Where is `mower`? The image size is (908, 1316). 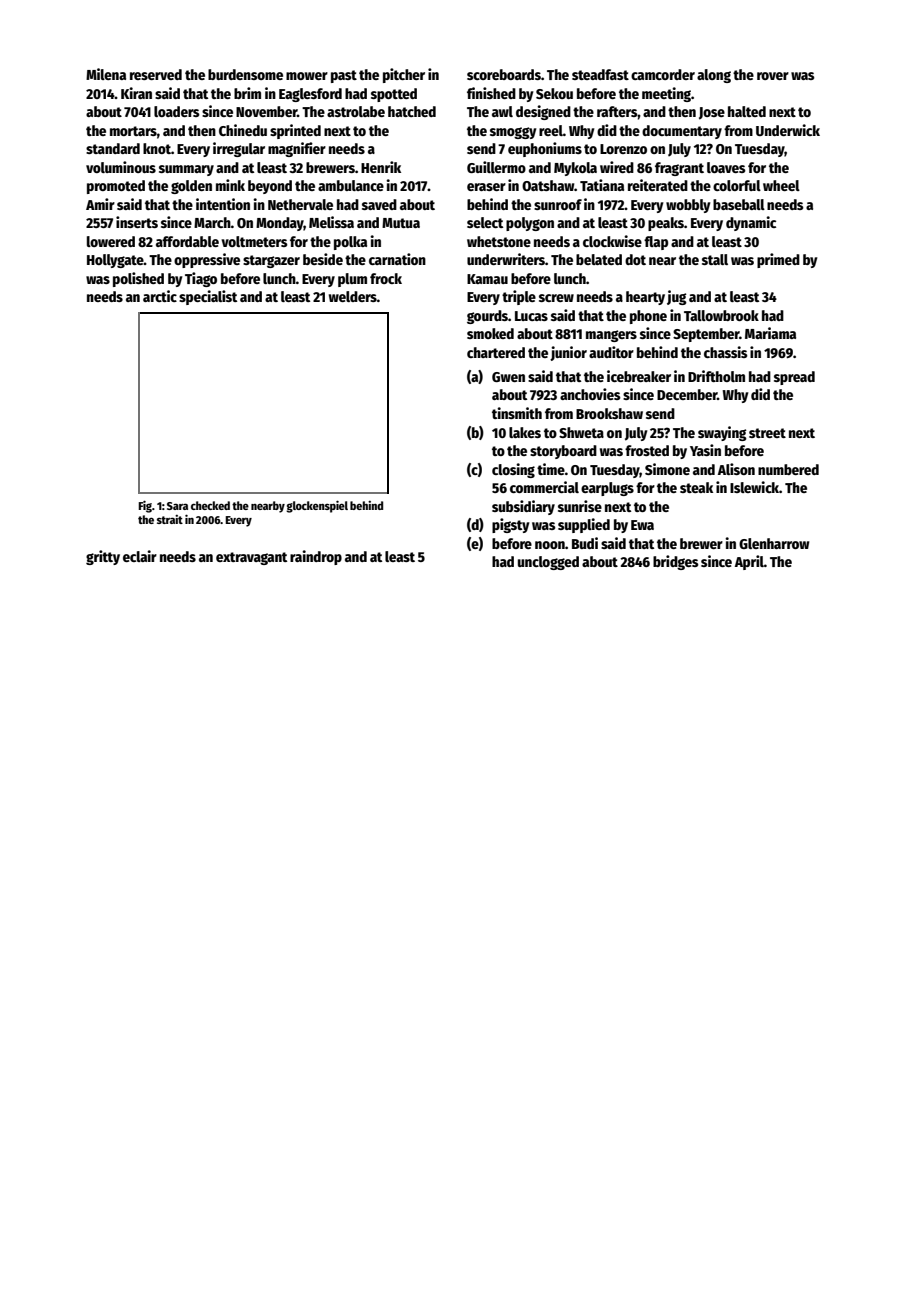 mower is located at coordinates (307, 76).
